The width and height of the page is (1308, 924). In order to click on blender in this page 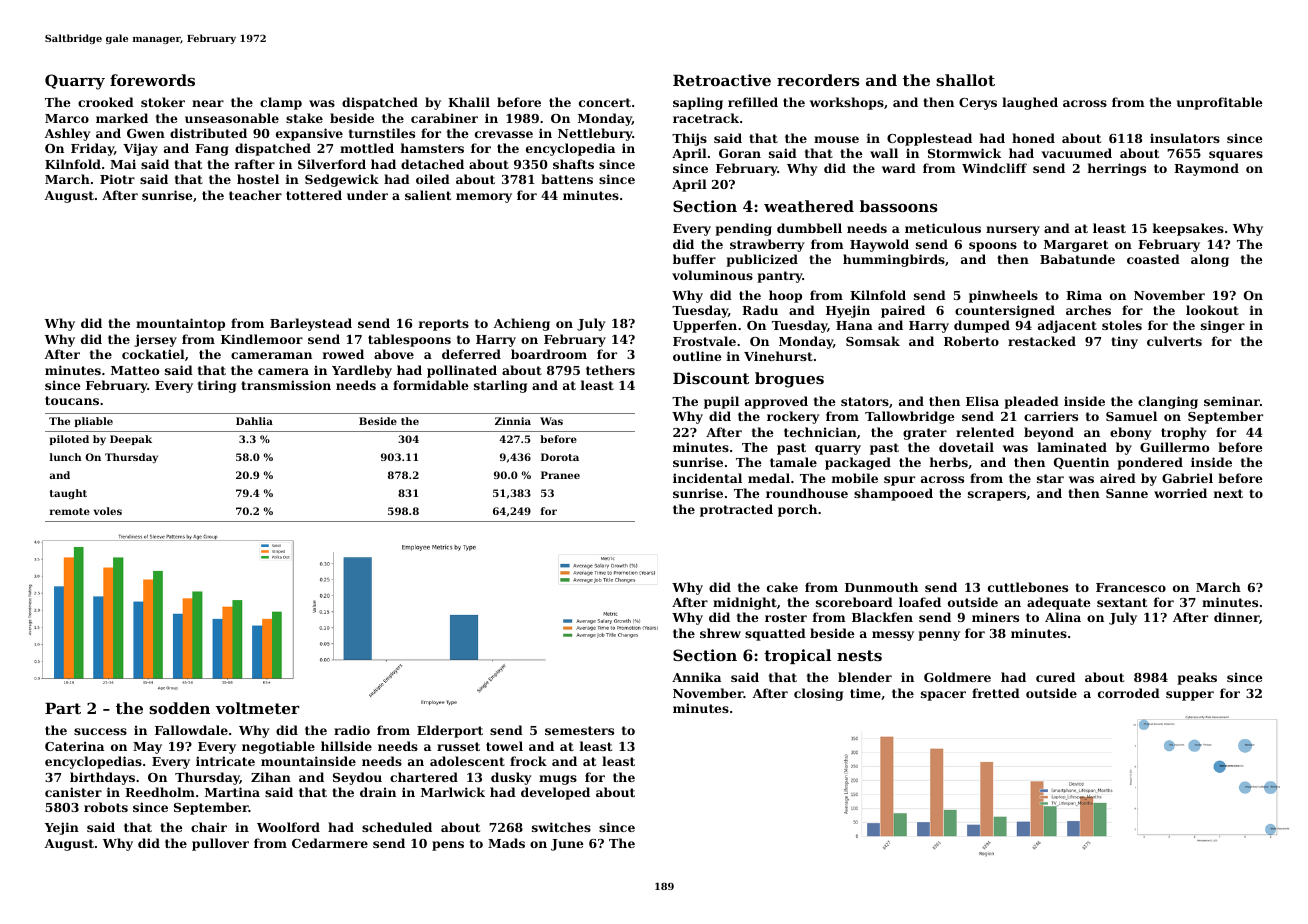, I will do `click(865, 677)`.
